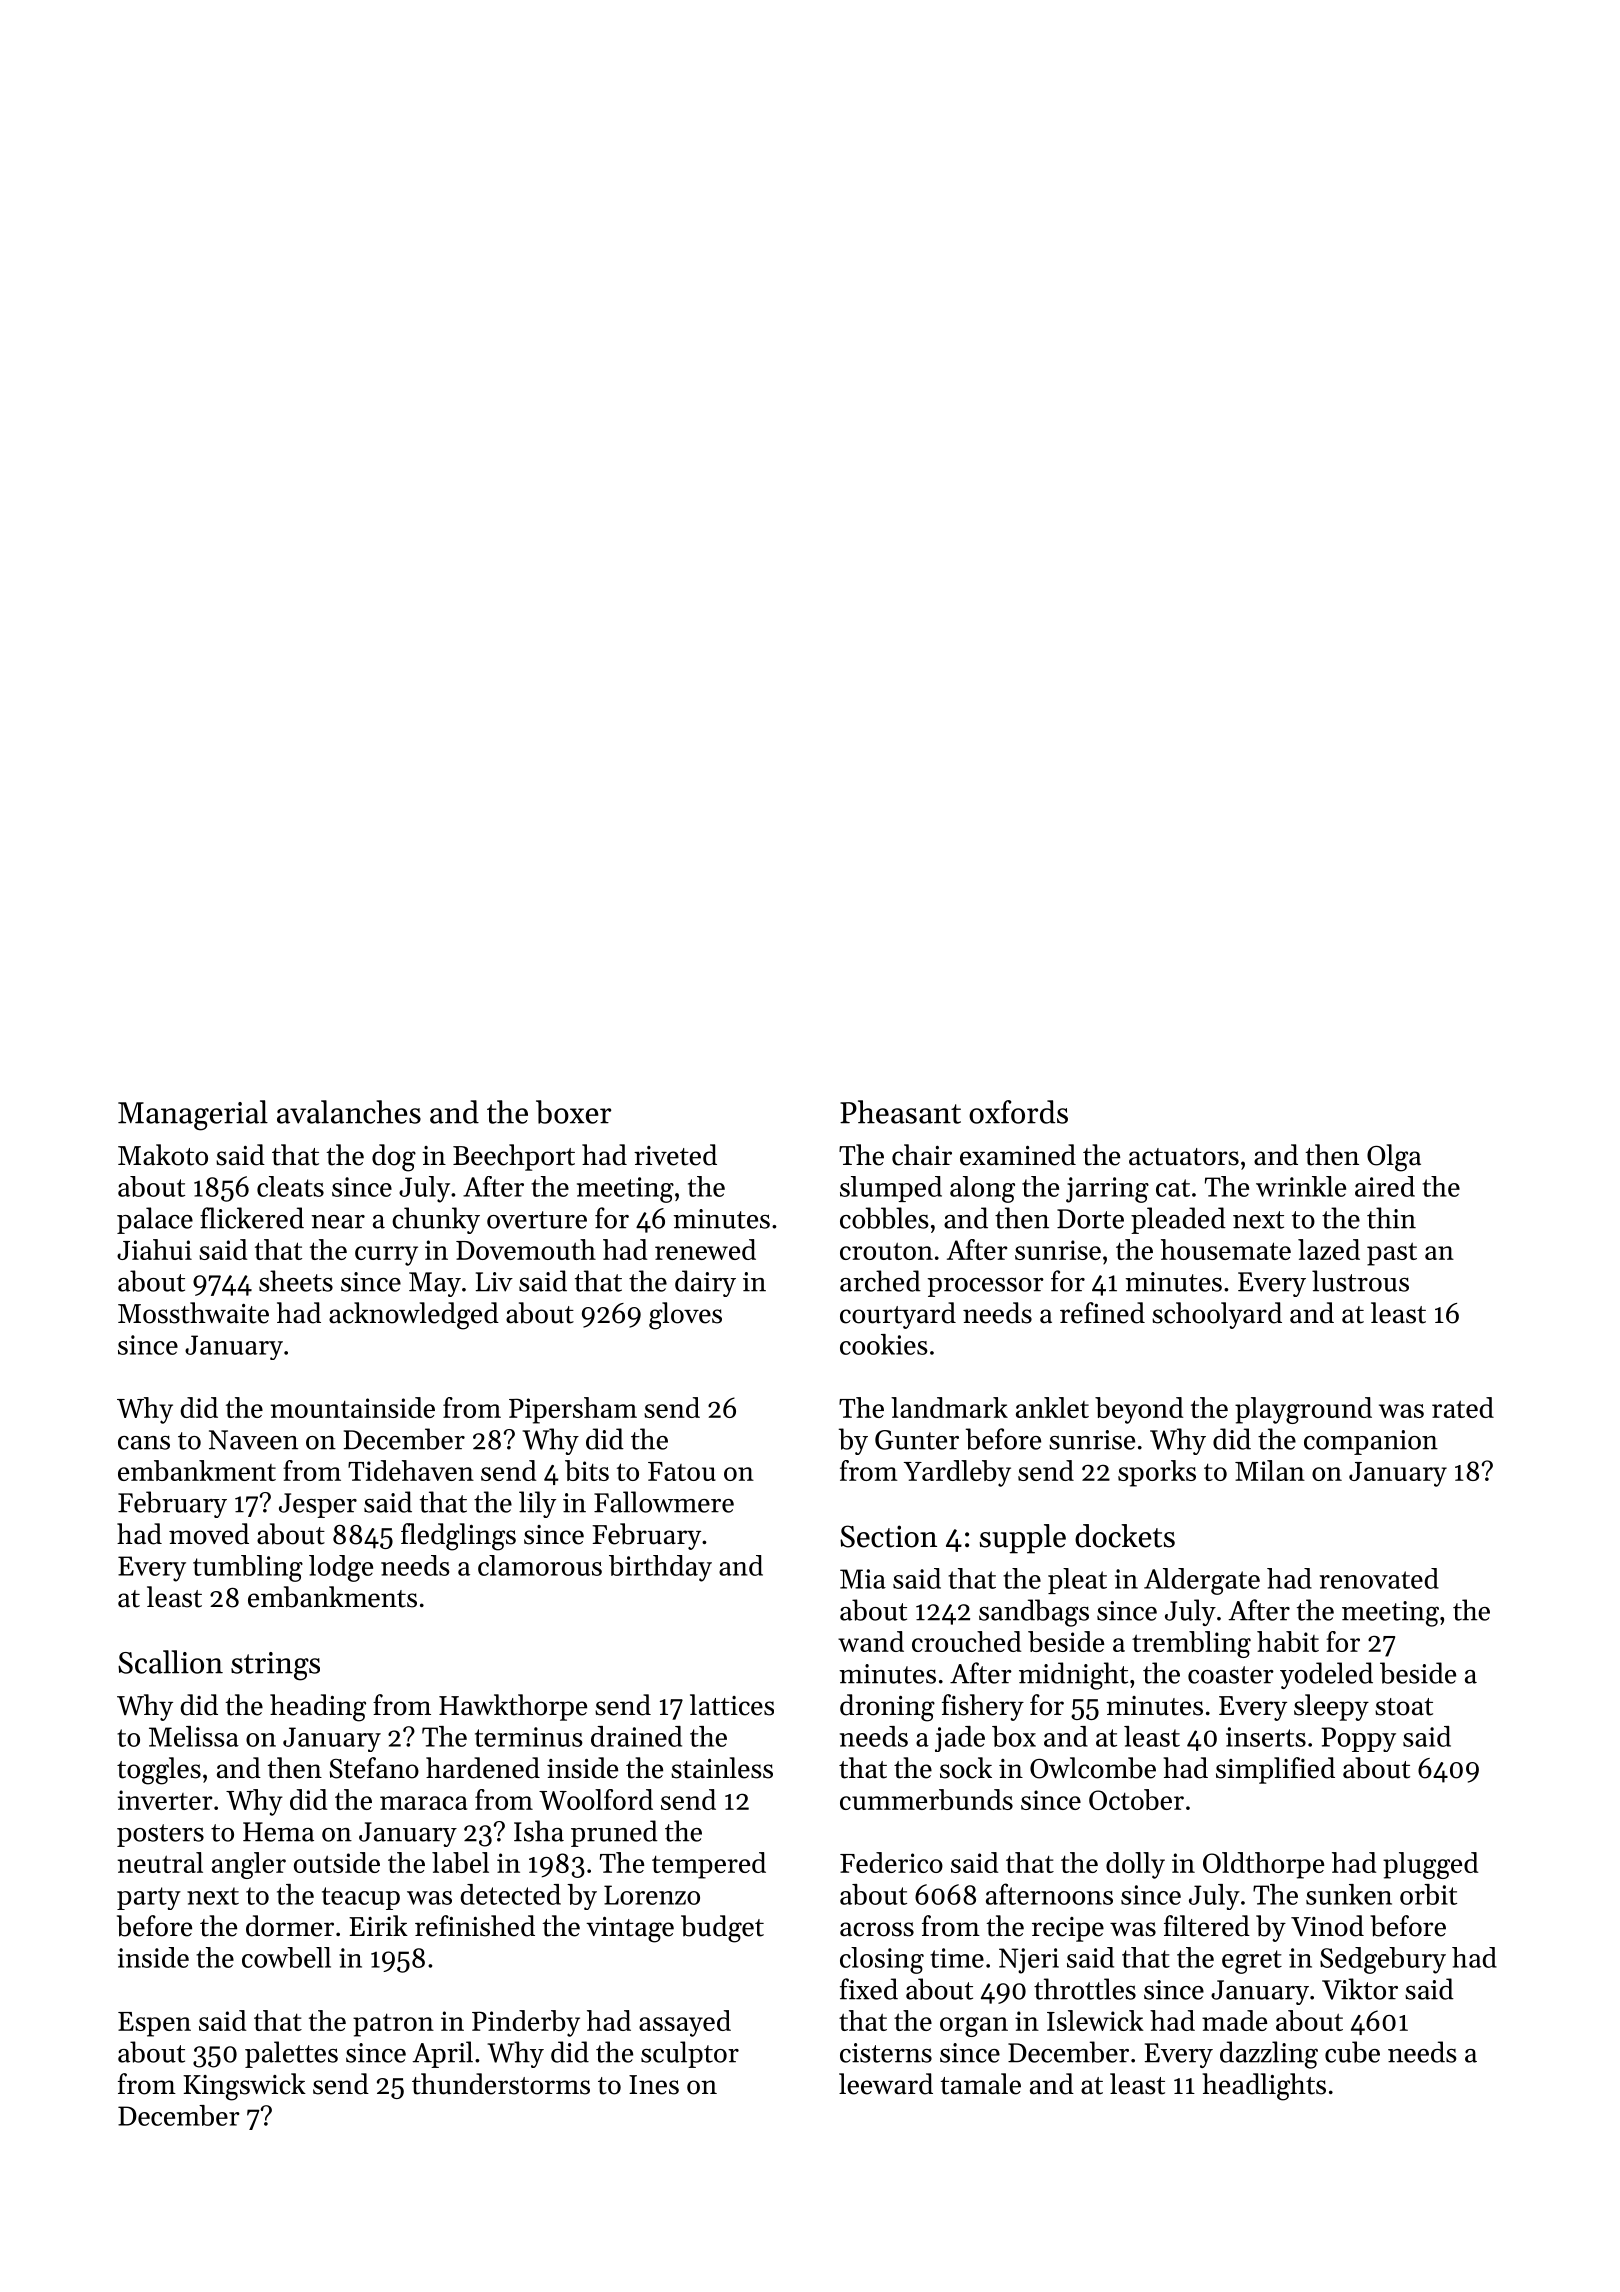  What do you see at coordinates (682, 1471) in the image?
I see `Fatou` at bounding box center [682, 1471].
